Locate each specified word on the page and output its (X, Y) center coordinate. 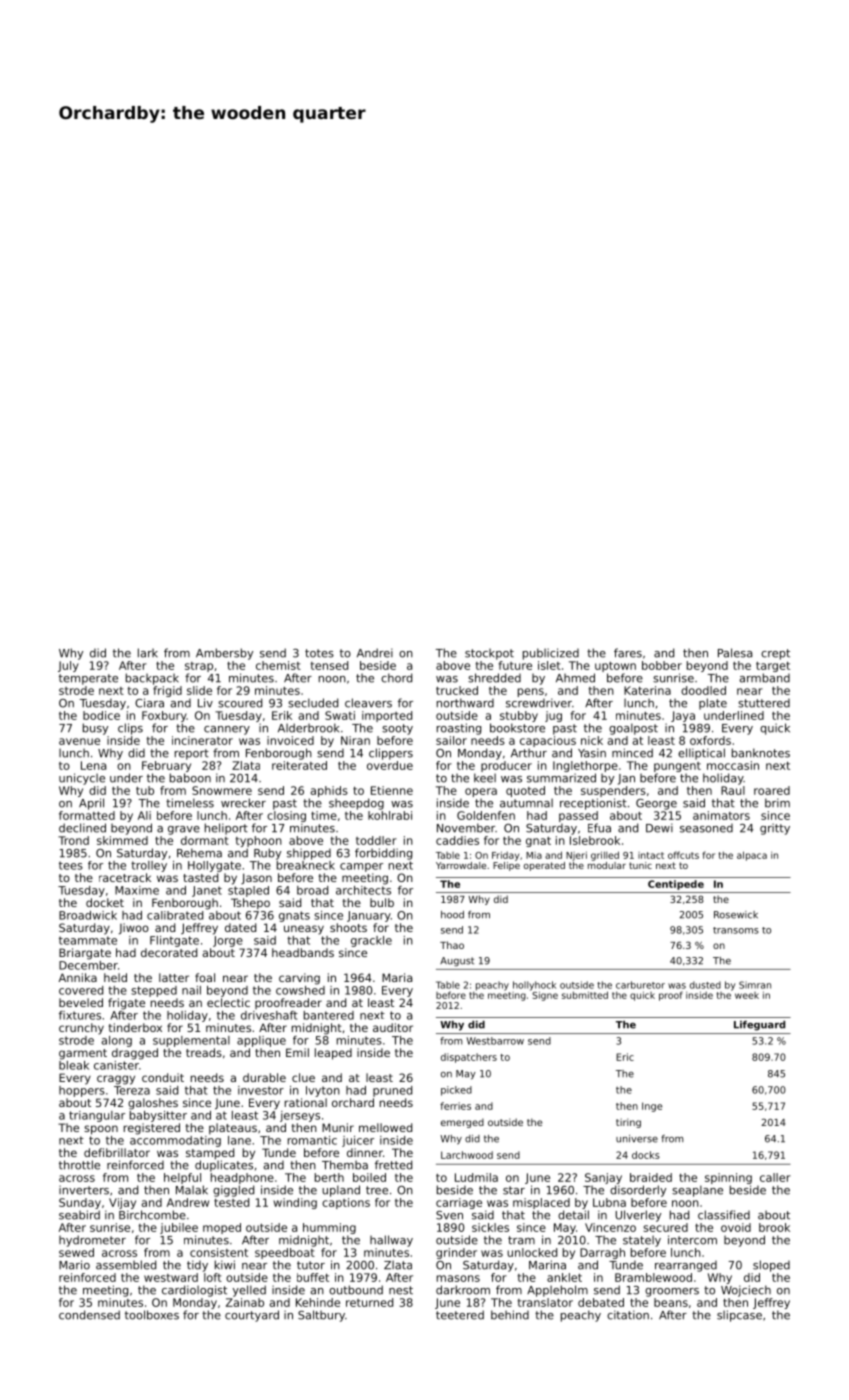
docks (646, 1155)
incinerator (202, 740)
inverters (84, 1190)
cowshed (300, 990)
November (466, 828)
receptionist (593, 804)
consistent (219, 1252)
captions (346, 1203)
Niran (355, 740)
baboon (190, 778)
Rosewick (736, 915)
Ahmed (575, 678)
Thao (452, 945)
